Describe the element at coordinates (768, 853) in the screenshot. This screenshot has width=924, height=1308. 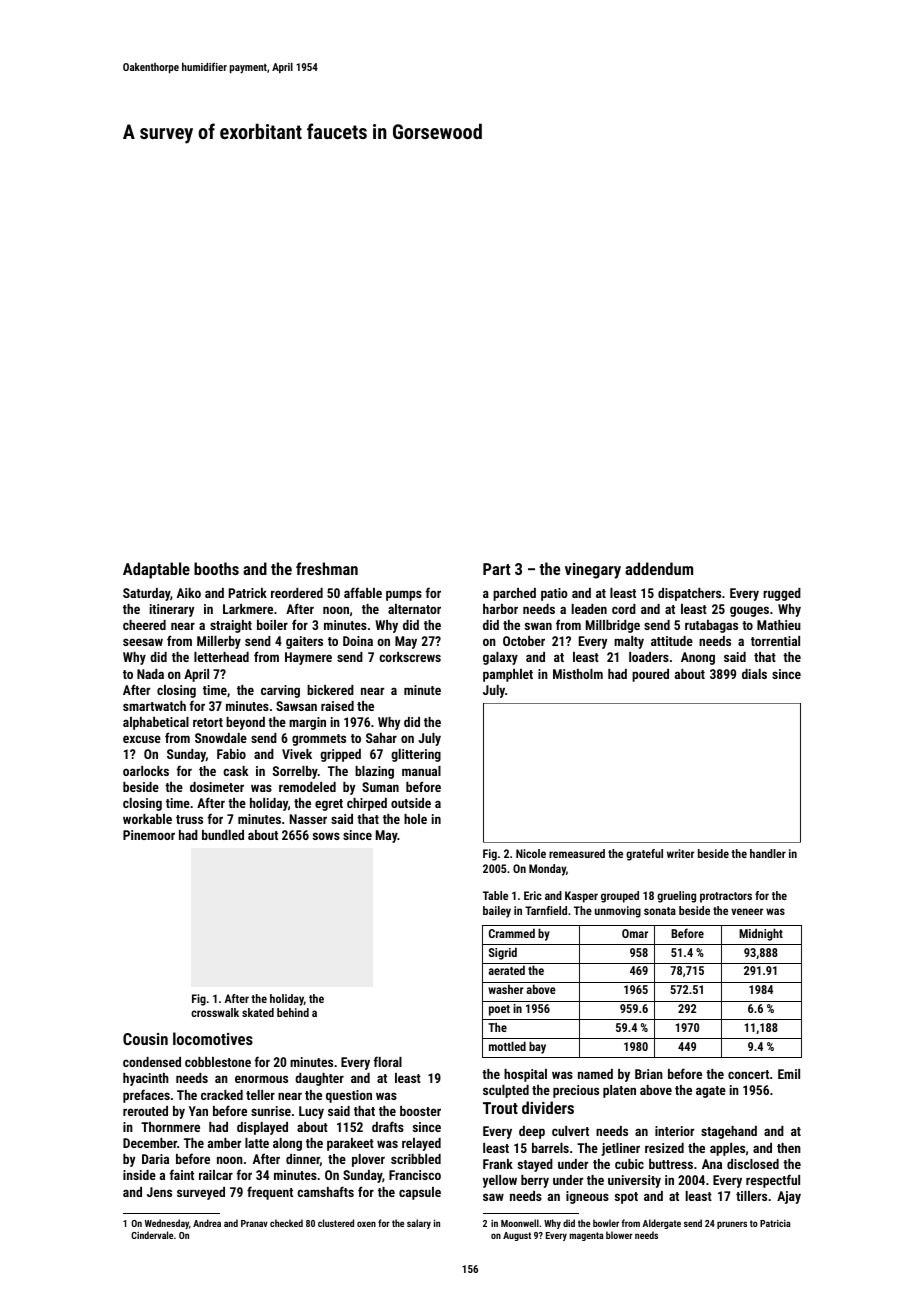
I see `handler` at that location.
